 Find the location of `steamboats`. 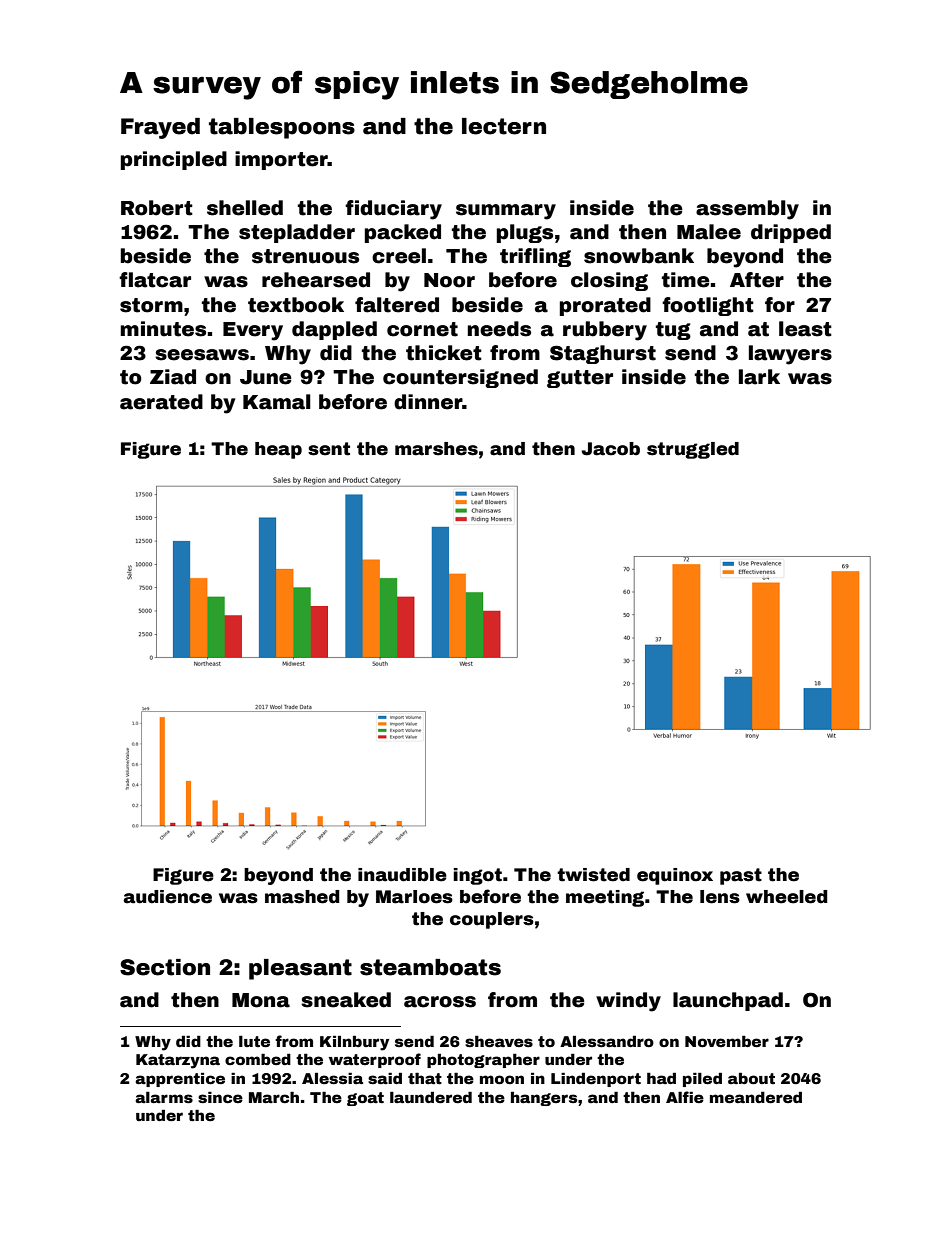

steamboats is located at coordinates (430, 967).
